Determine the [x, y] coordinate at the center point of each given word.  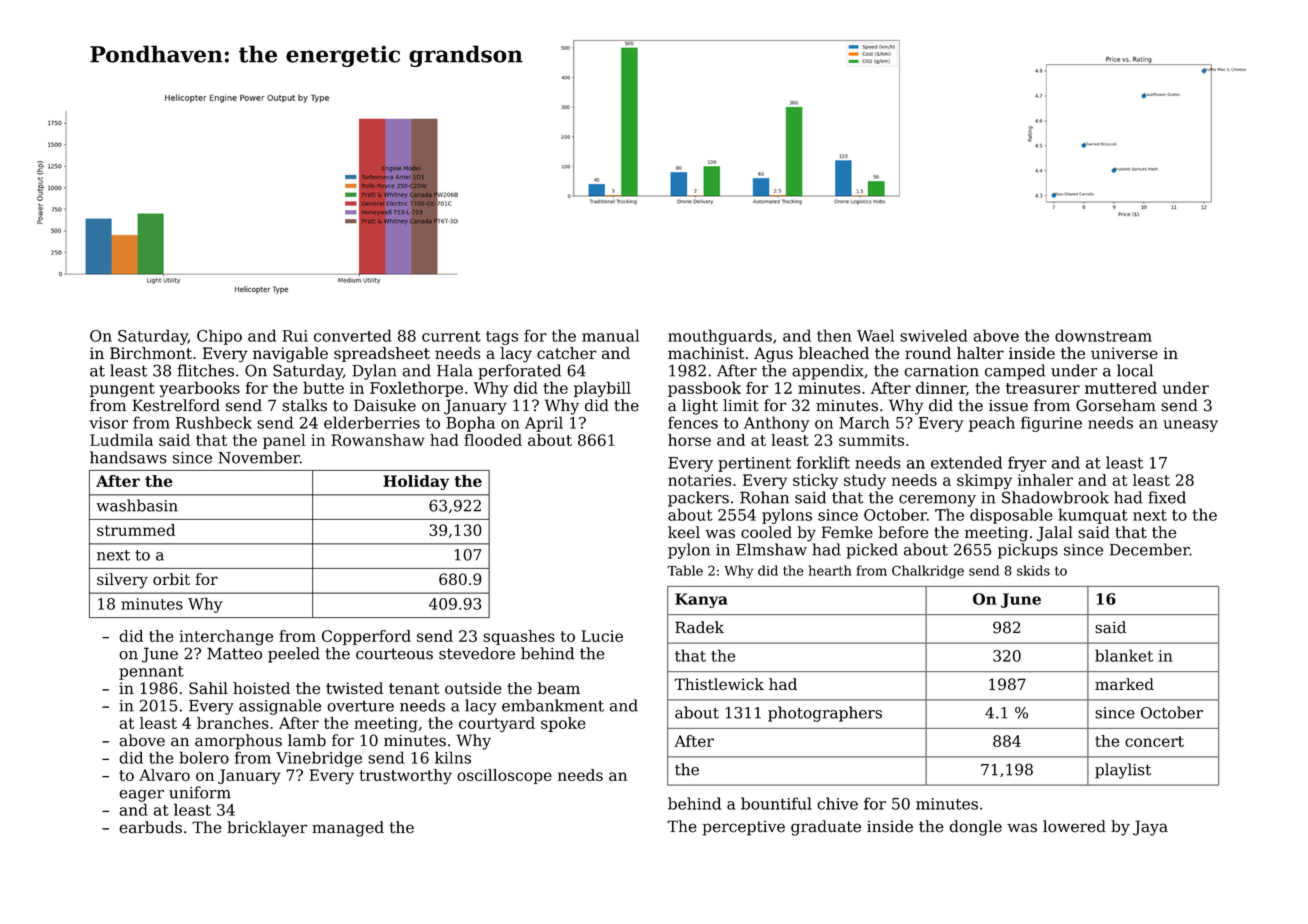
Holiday [416, 482]
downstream [1103, 335]
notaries [699, 480]
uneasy [1190, 426]
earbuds [150, 827]
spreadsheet [382, 354]
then [834, 335]
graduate [826, 828]
